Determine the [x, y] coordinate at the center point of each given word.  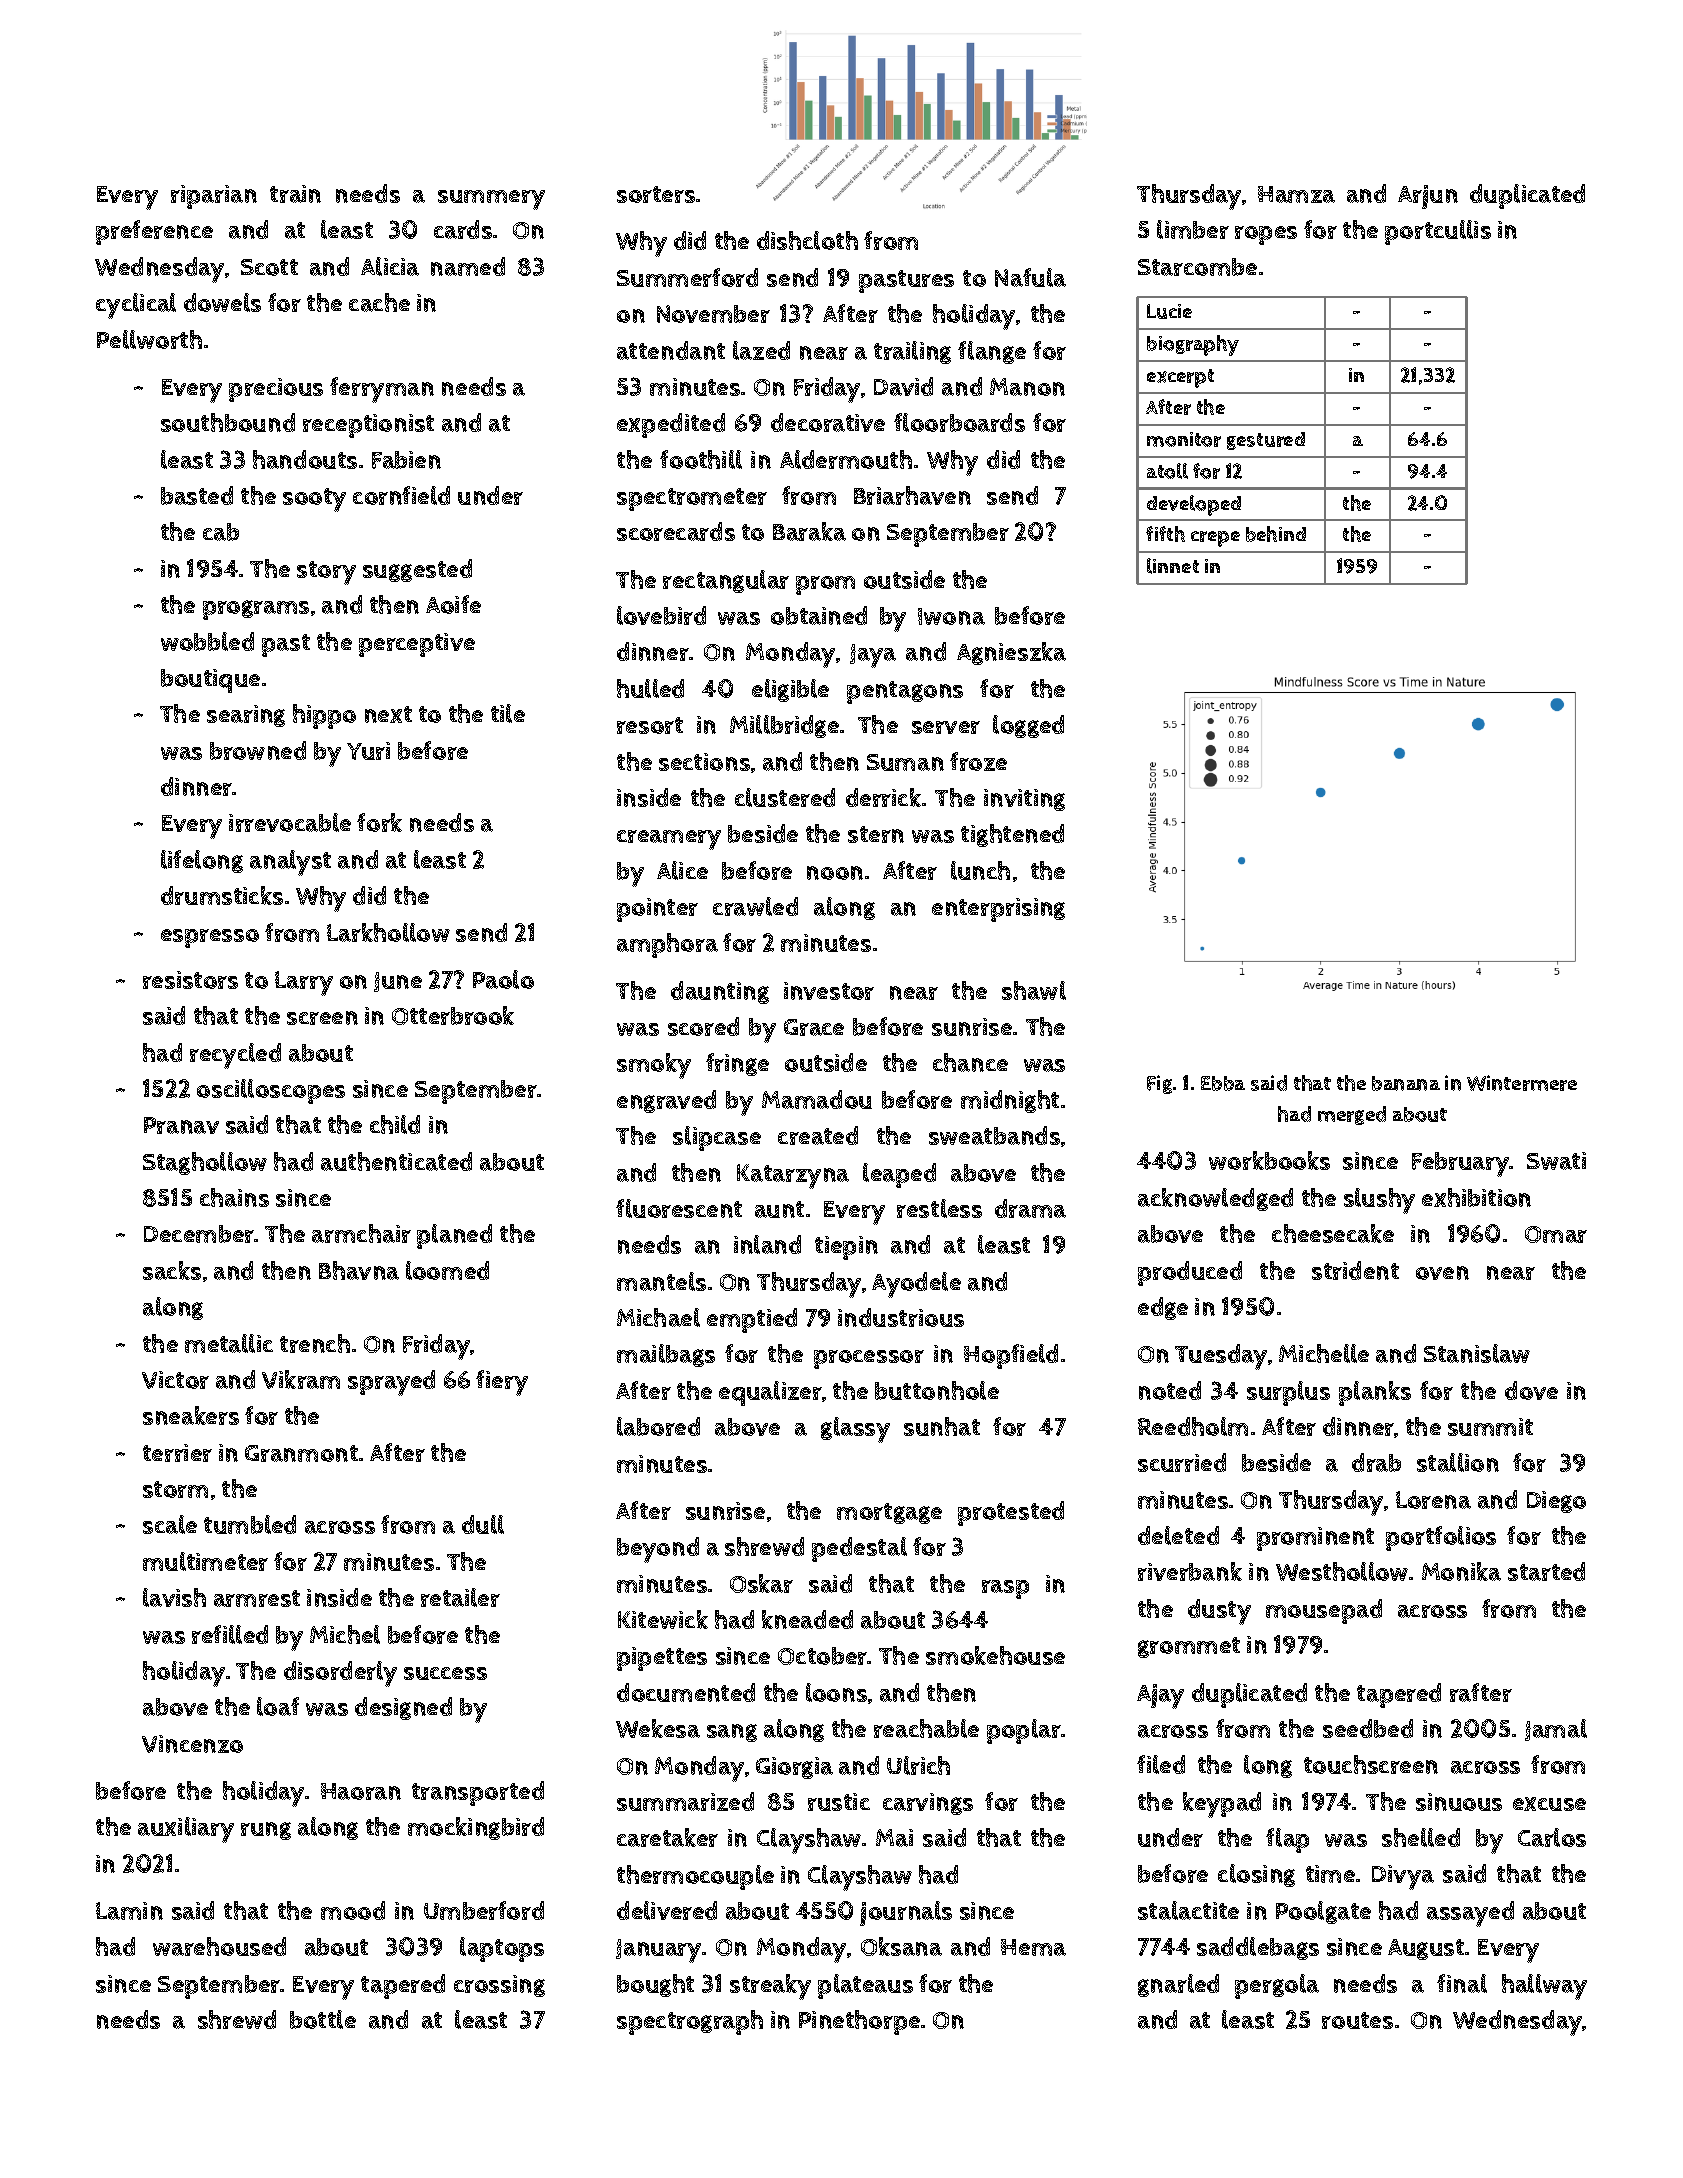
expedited [671, 425]
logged [1028, 726]
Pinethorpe [859, 2022]
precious [276, 390]
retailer [460, 1597]
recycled [235, 1056]
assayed [1470, 1914]
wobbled [207, 641]
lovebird [661, 615]
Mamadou [817, 1099]
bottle [323, 2019]
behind [1276, 534]
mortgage [889, 1513]
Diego [1556, 1502]
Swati [1556, 1161]
